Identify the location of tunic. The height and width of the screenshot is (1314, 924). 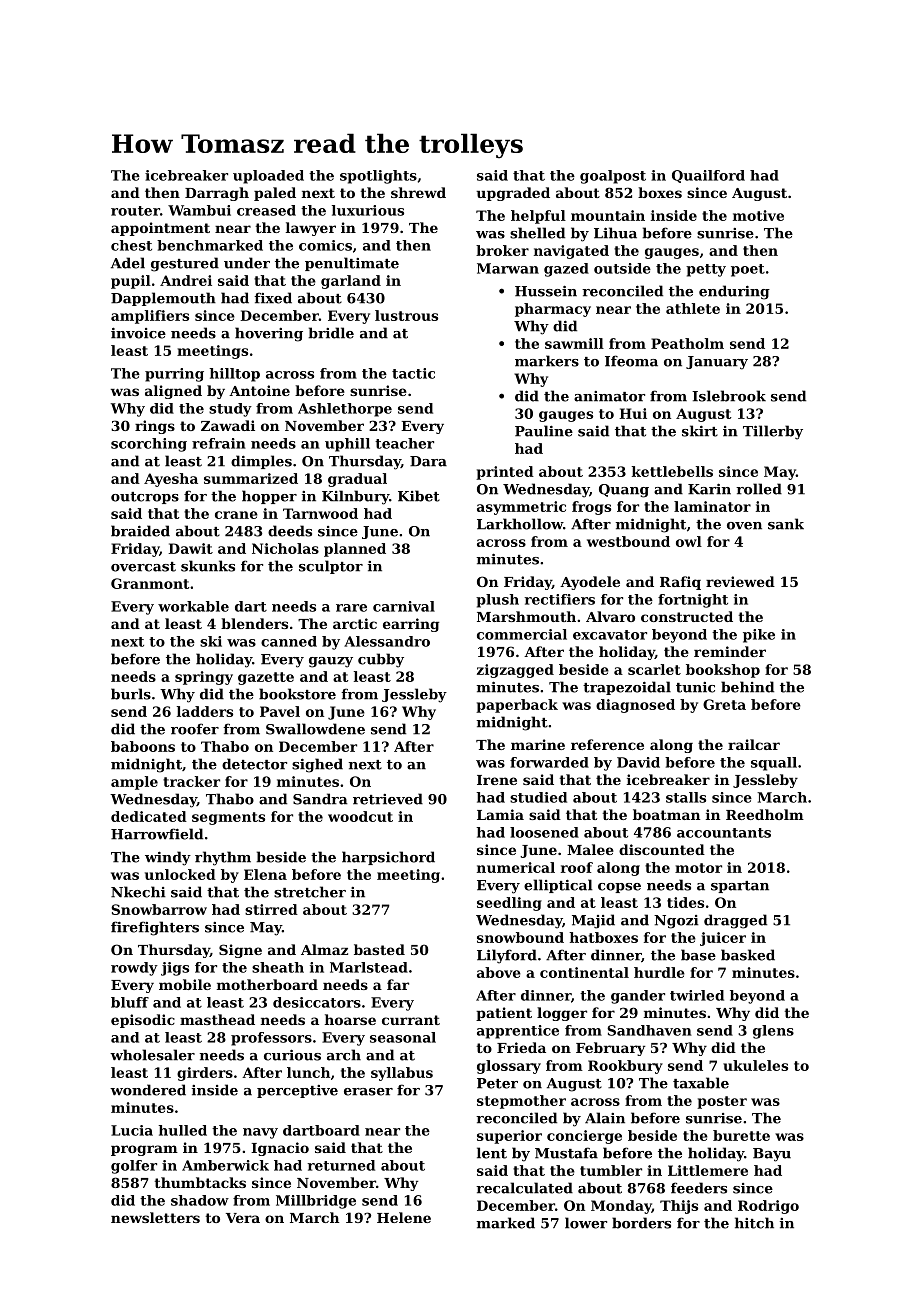
(695, 687).
